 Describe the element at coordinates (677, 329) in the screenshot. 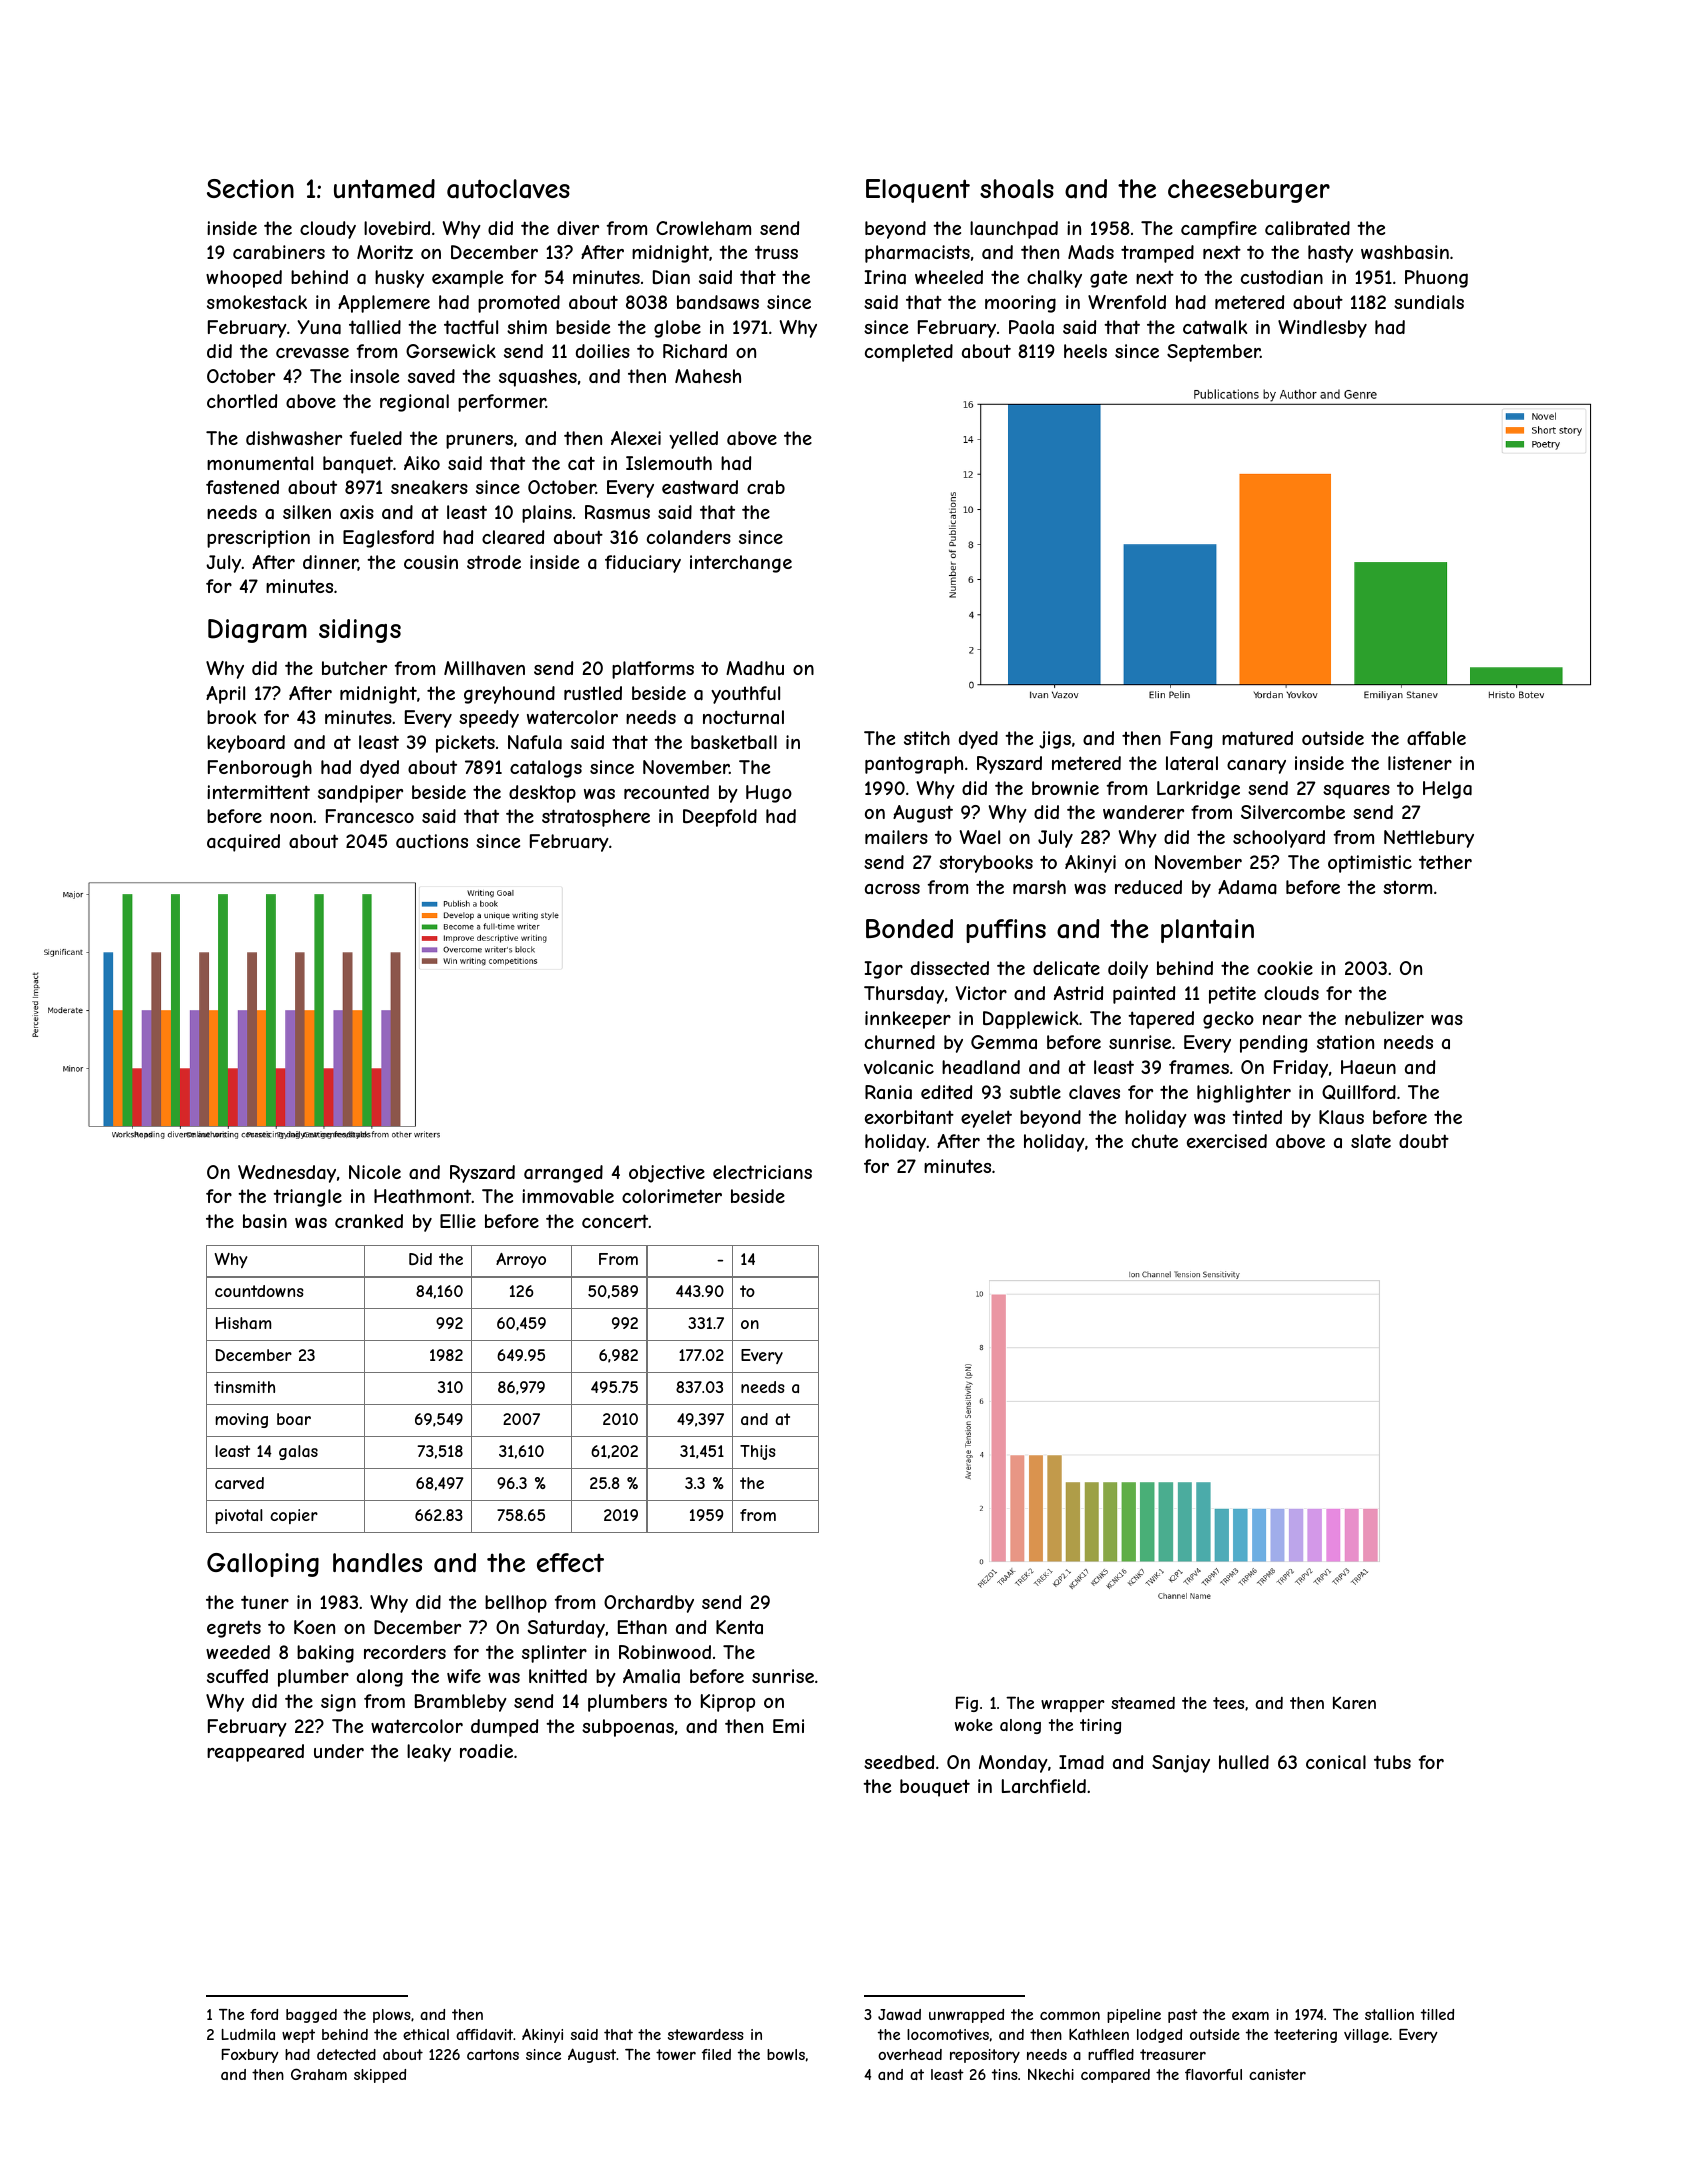

I see `globe` at that location.
